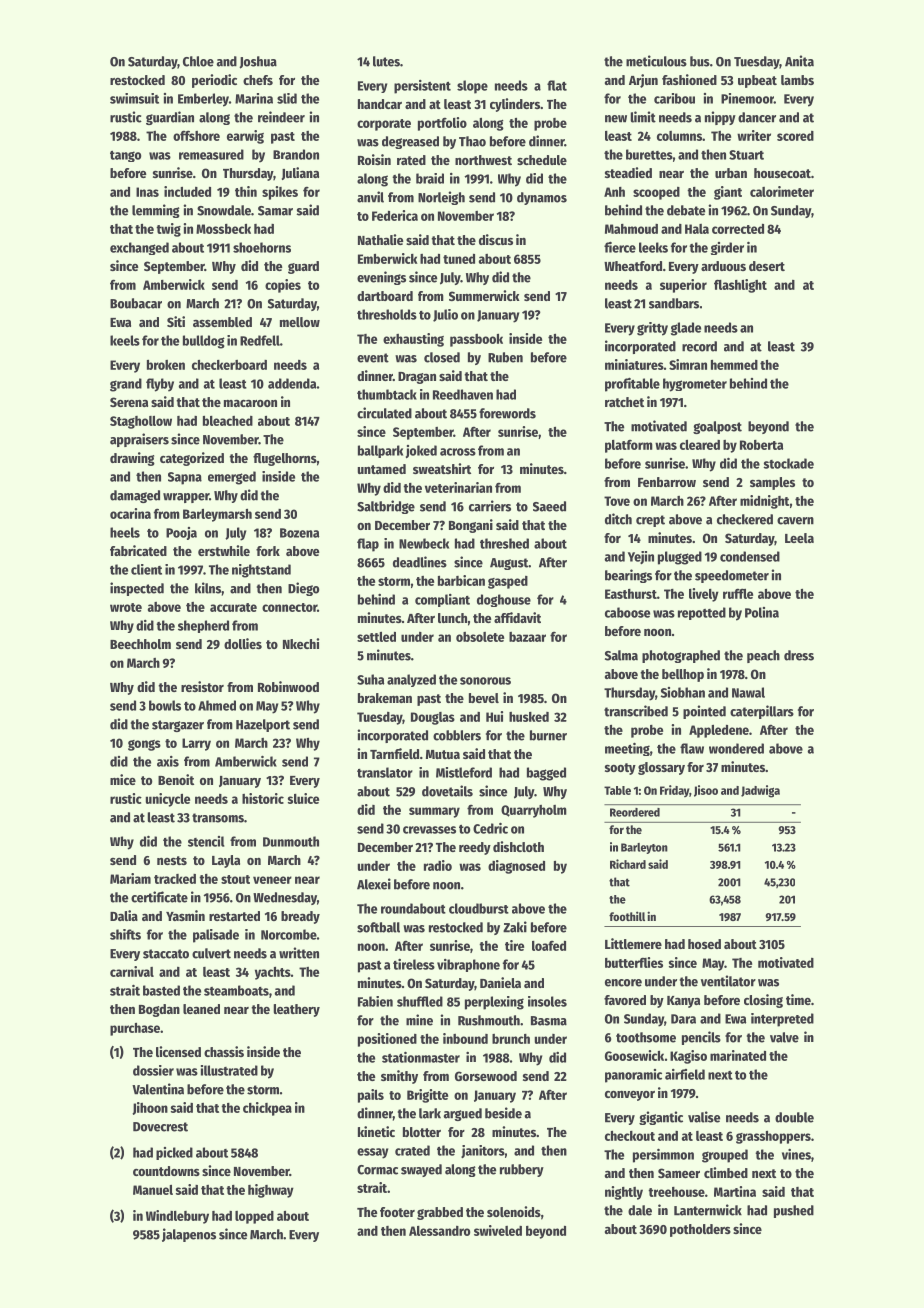  I want to click on steamboats, so click(236, 990).
